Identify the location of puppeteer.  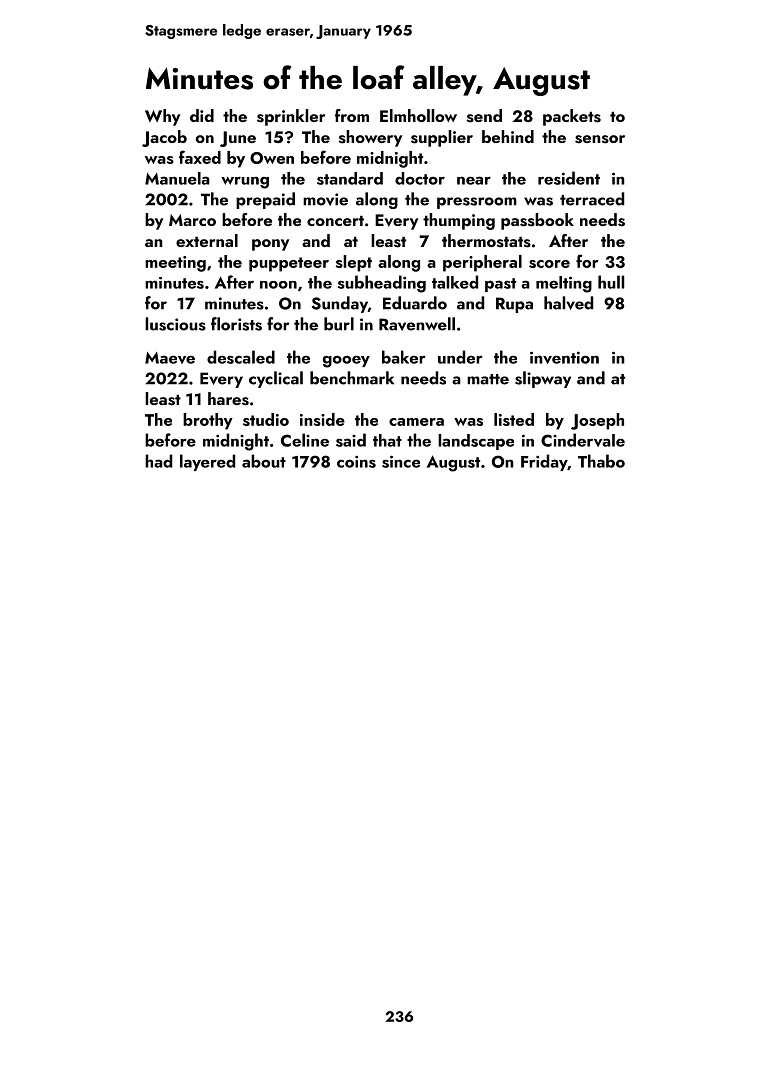
(289, 264).
